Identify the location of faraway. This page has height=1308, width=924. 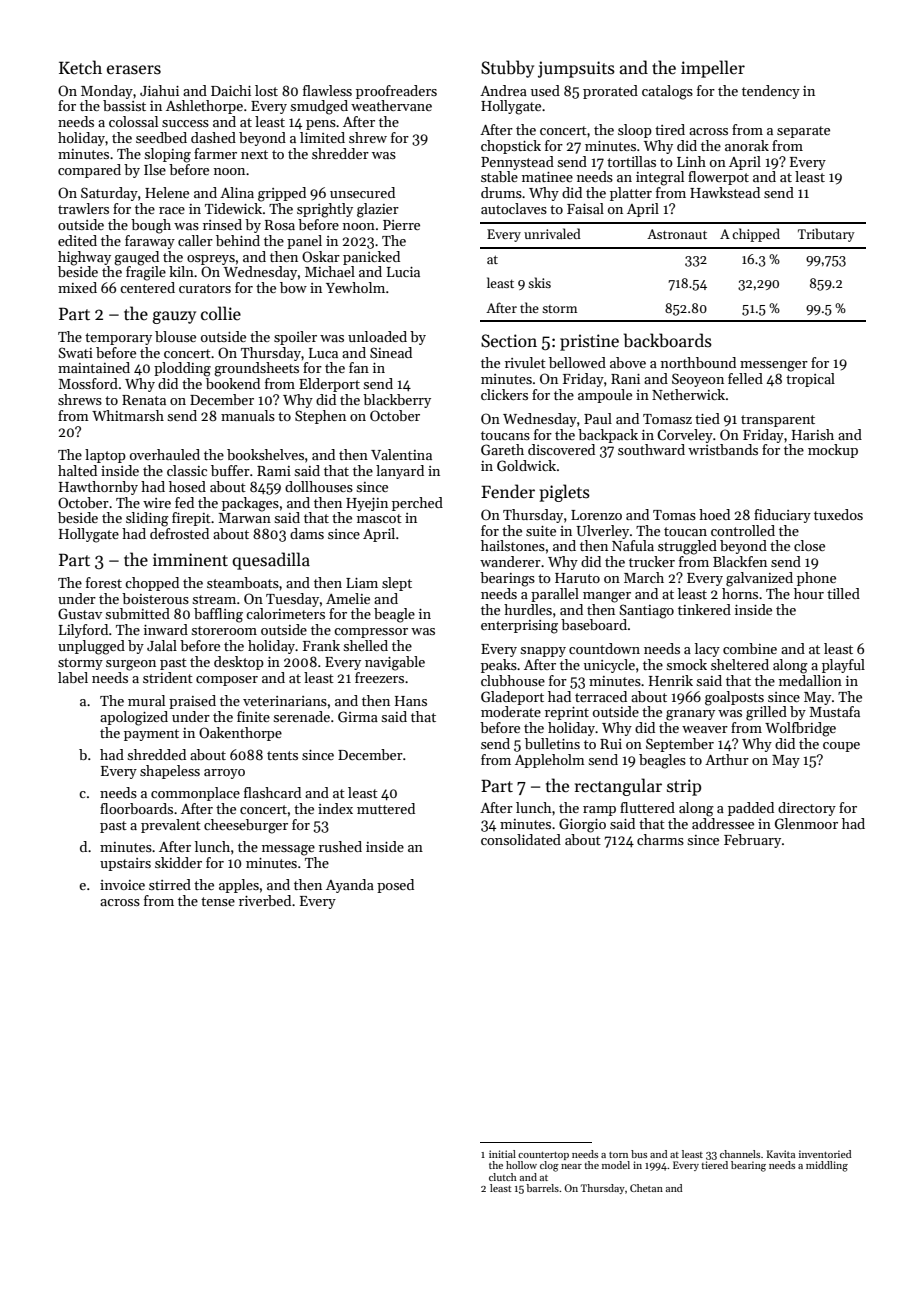
(150, 242).
